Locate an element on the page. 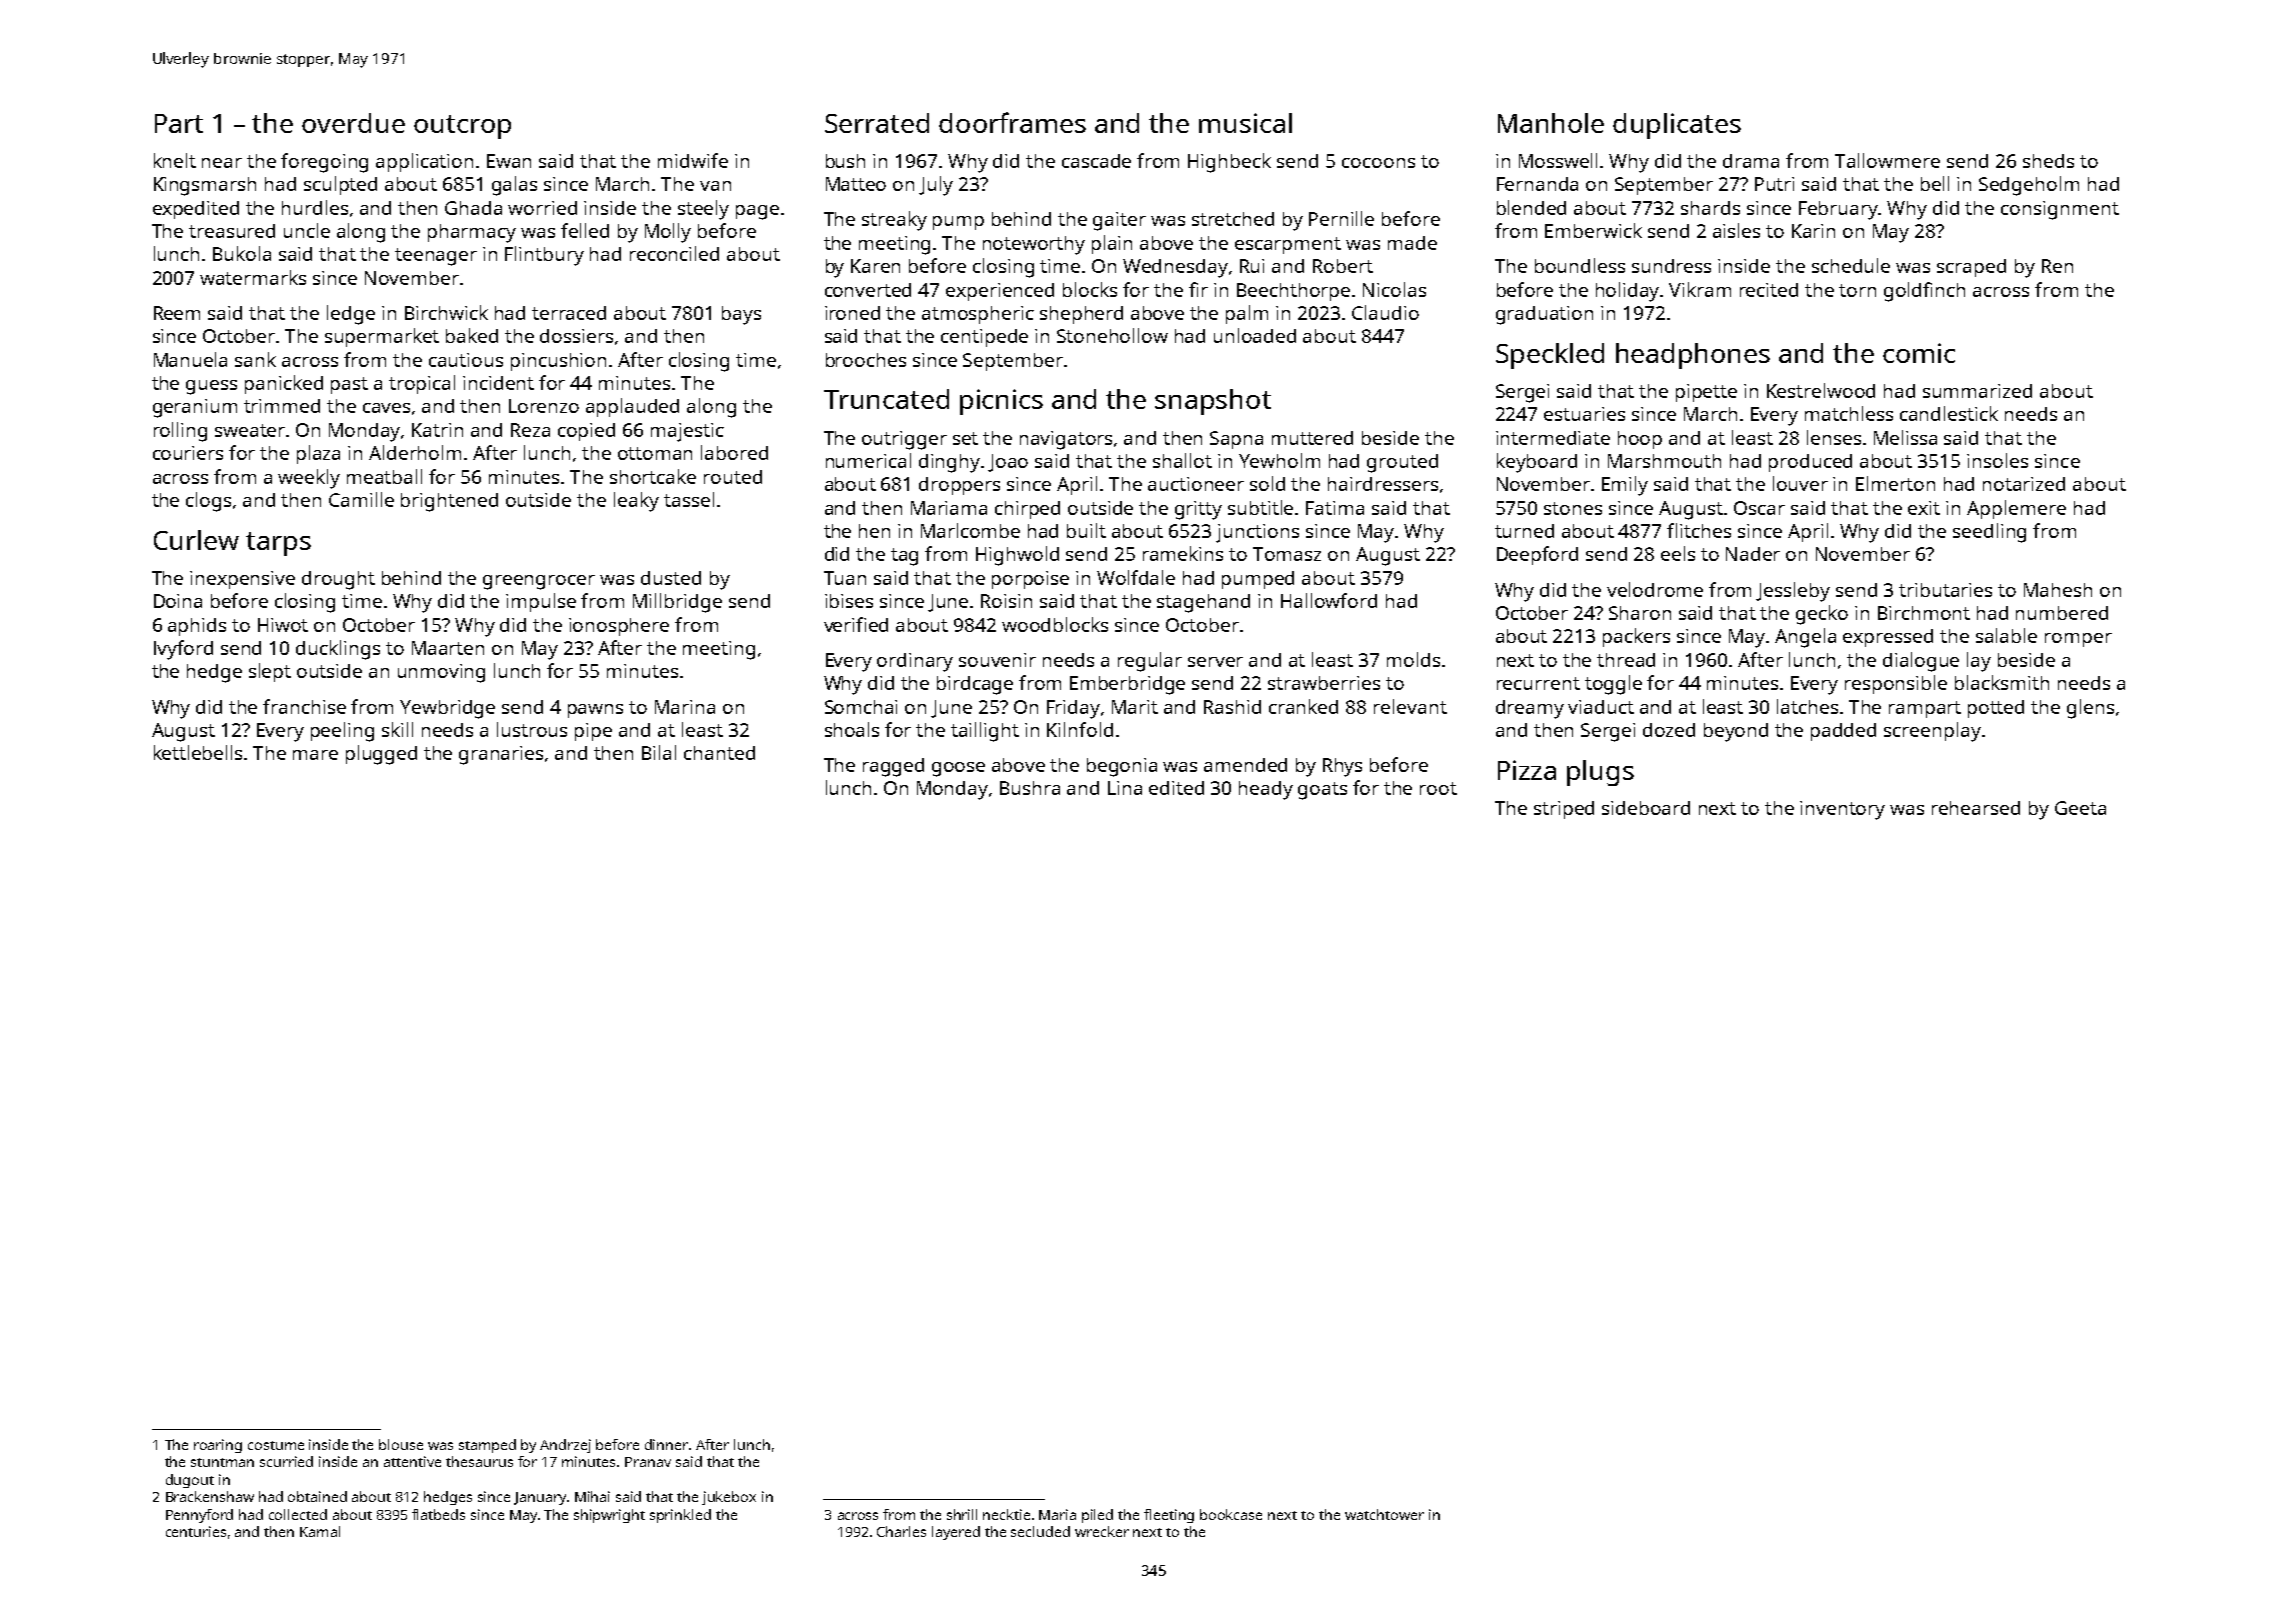 This image has height=1614, width=2282. outcrop is located at coordinates (462, 127).
